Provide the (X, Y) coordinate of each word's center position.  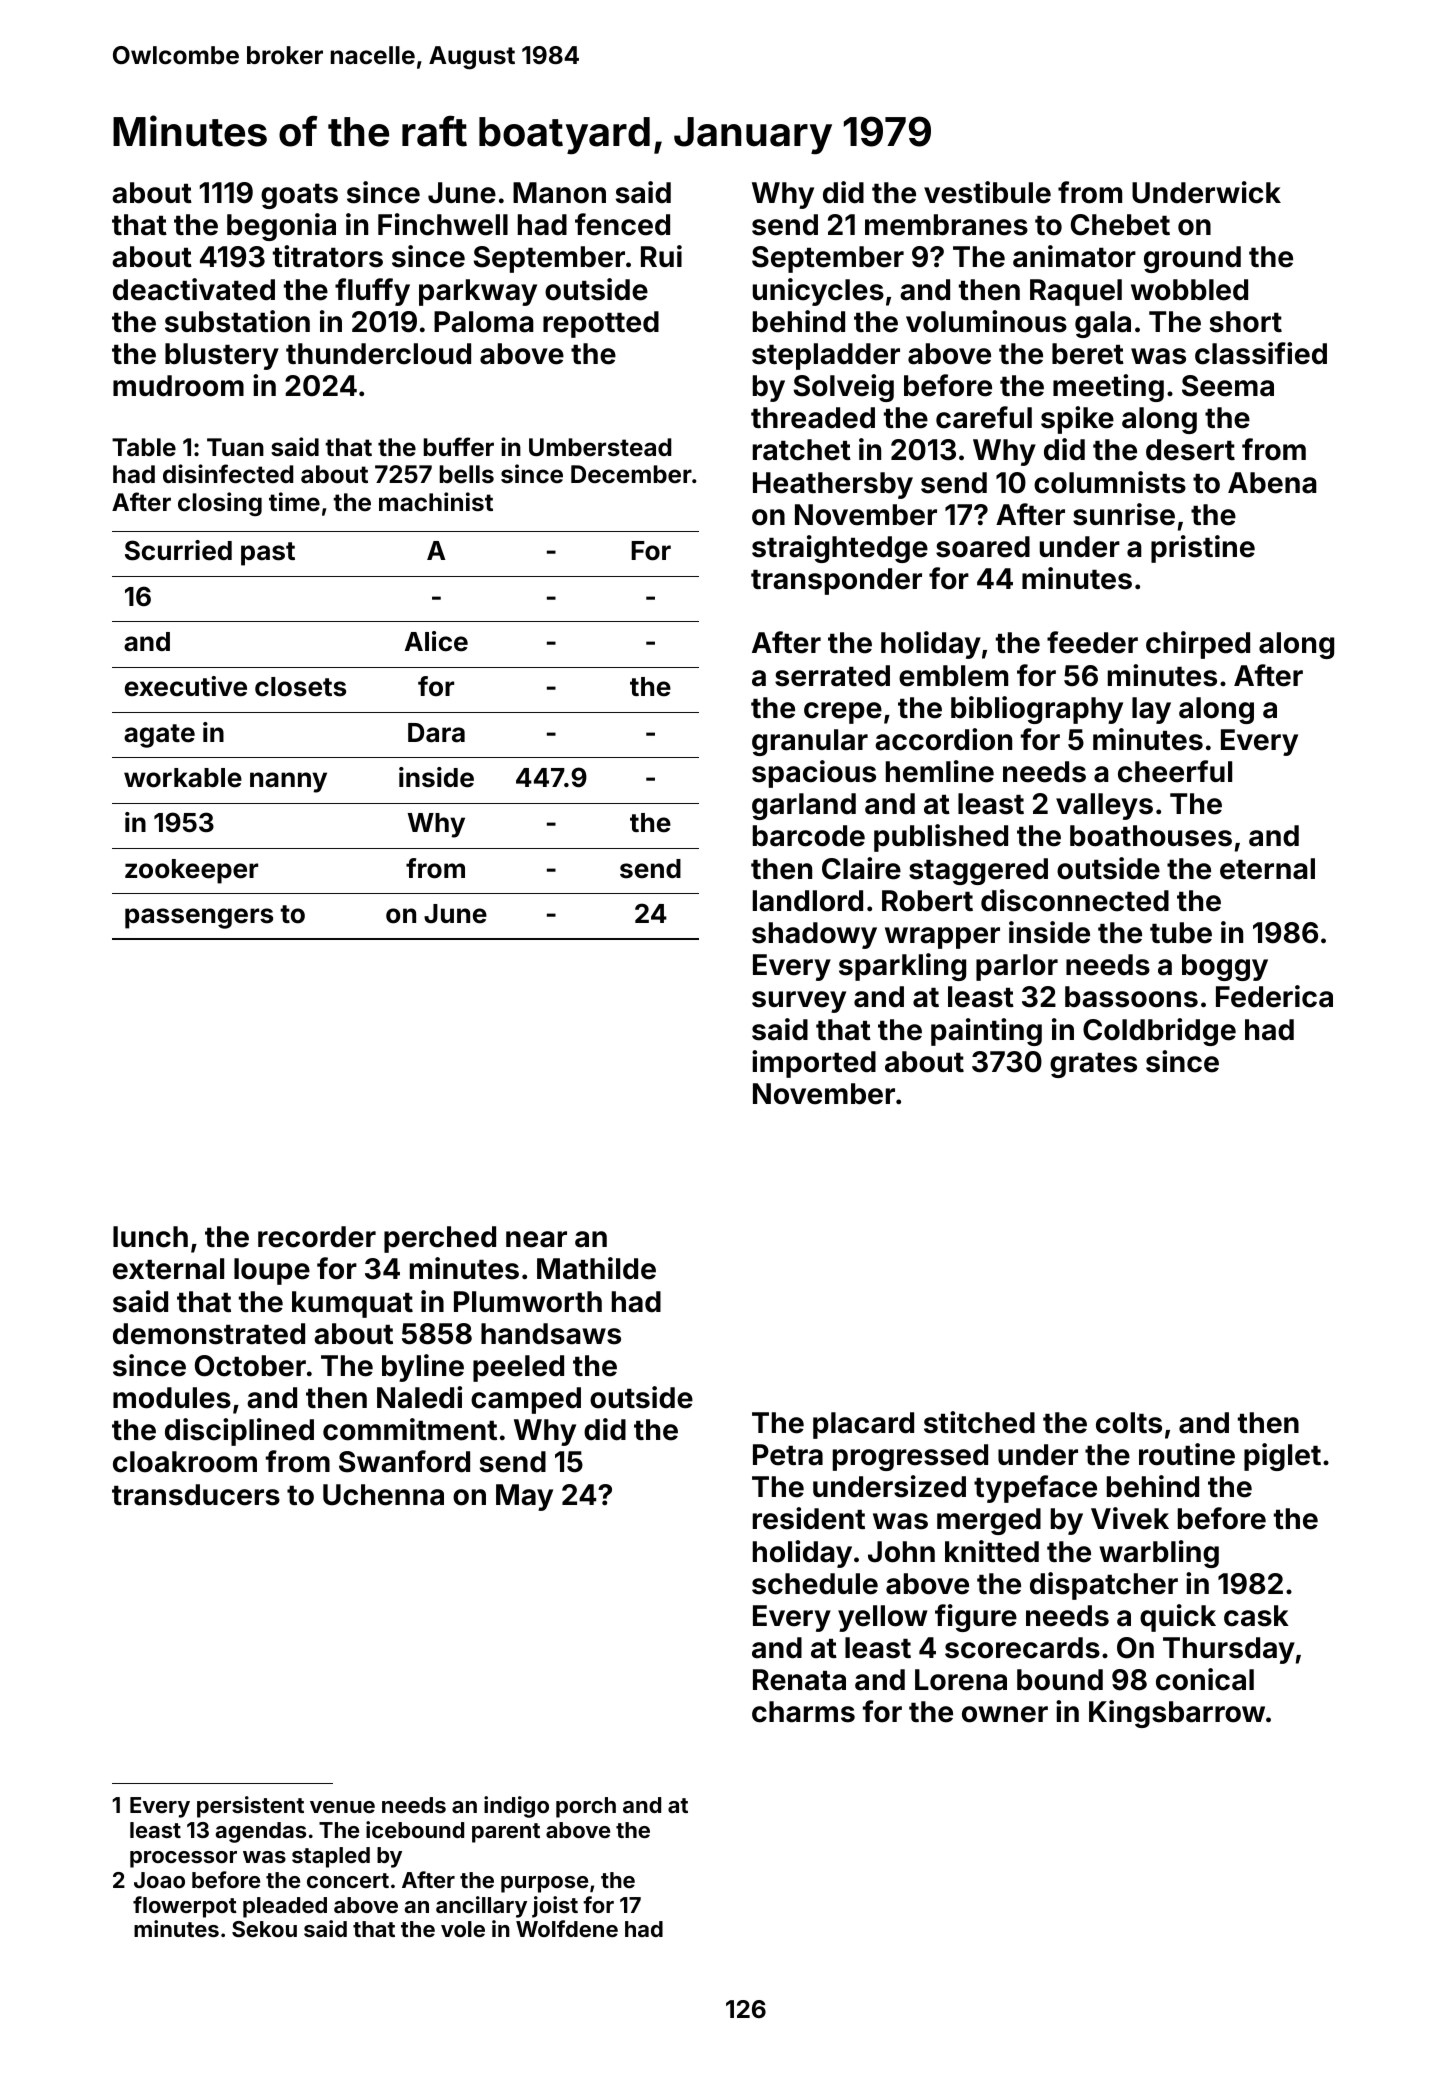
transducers (196, 1495)
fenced (622, 224)
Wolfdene (567, 1928)
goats (299, 196)
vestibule (987, 192)
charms (803, 1712)
